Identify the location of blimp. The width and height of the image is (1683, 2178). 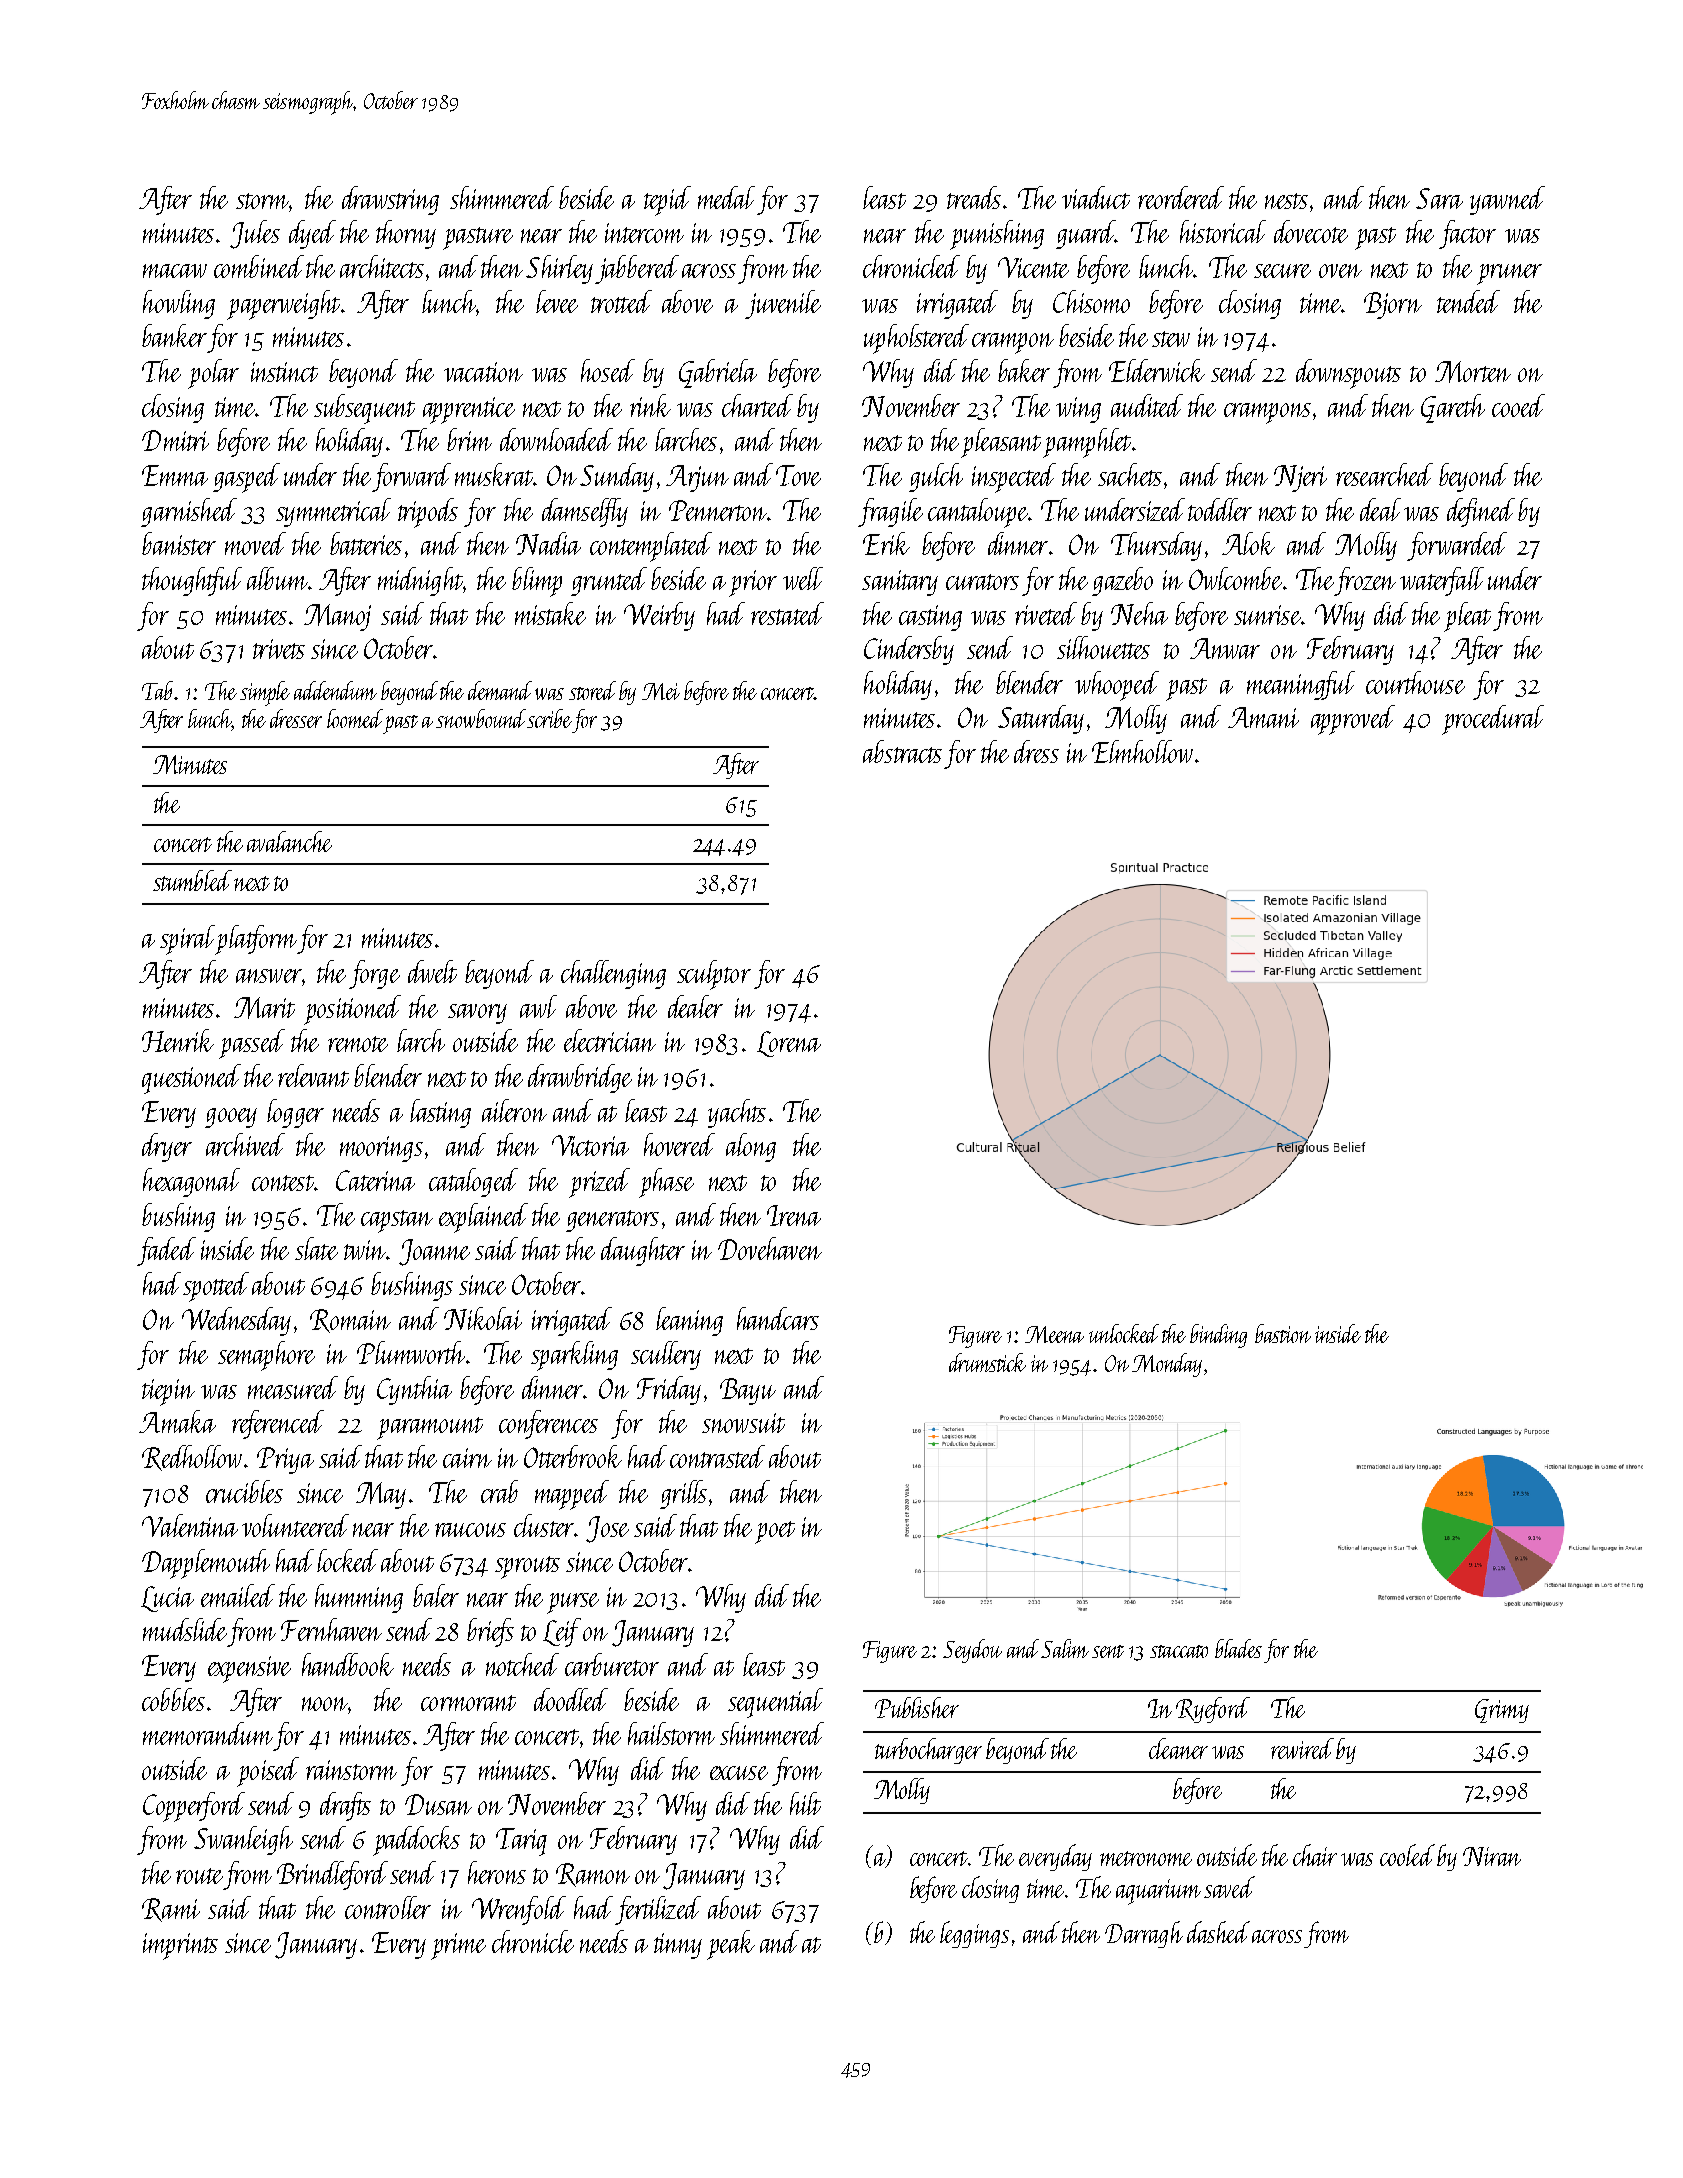
(537, 582).
